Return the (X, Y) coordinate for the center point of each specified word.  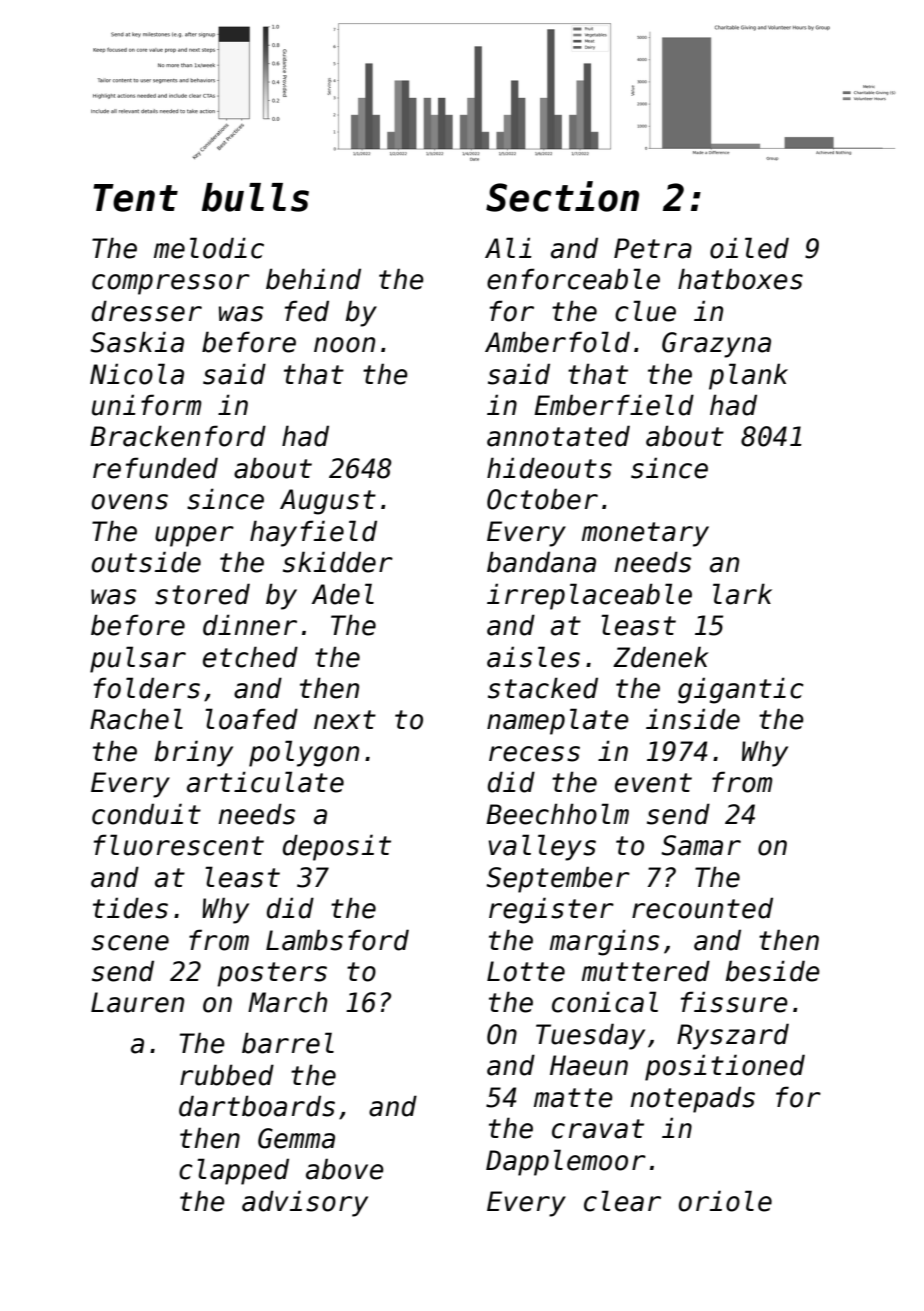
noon (344, 345)
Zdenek (661, 657)
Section (562, 196)
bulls (255, 197)
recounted (702, 908)
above (345, 1169)
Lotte (526, 971)
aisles (533, 657)
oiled (749, 248)
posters (272, 974)
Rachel (136, 719)
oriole (725, 1201)
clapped (234, 1171)
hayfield (313, 533)
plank (748, 376)
